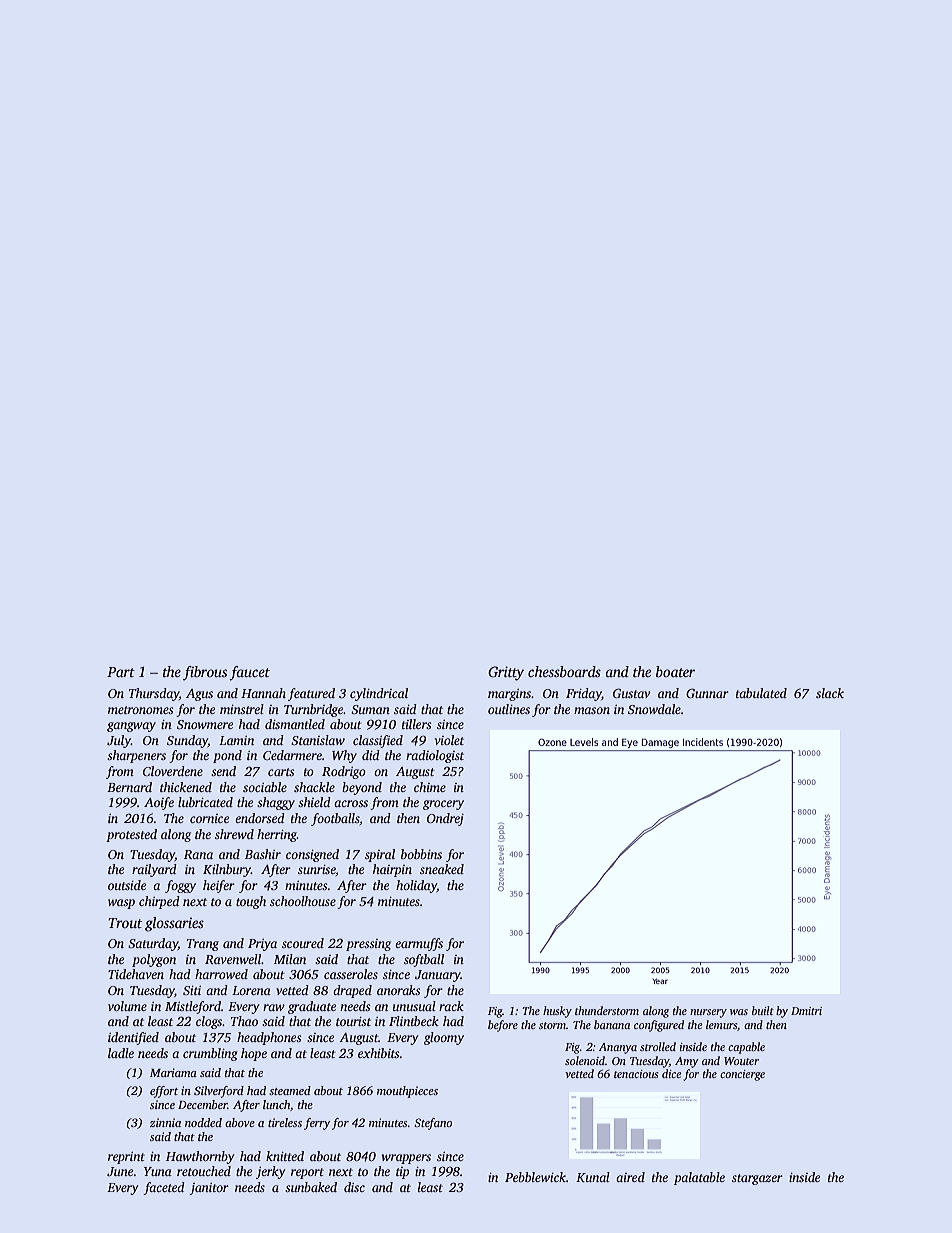 The height and width of the screenshot is (1233, 952). I want to click on Snowdale, so click(654, 709).
